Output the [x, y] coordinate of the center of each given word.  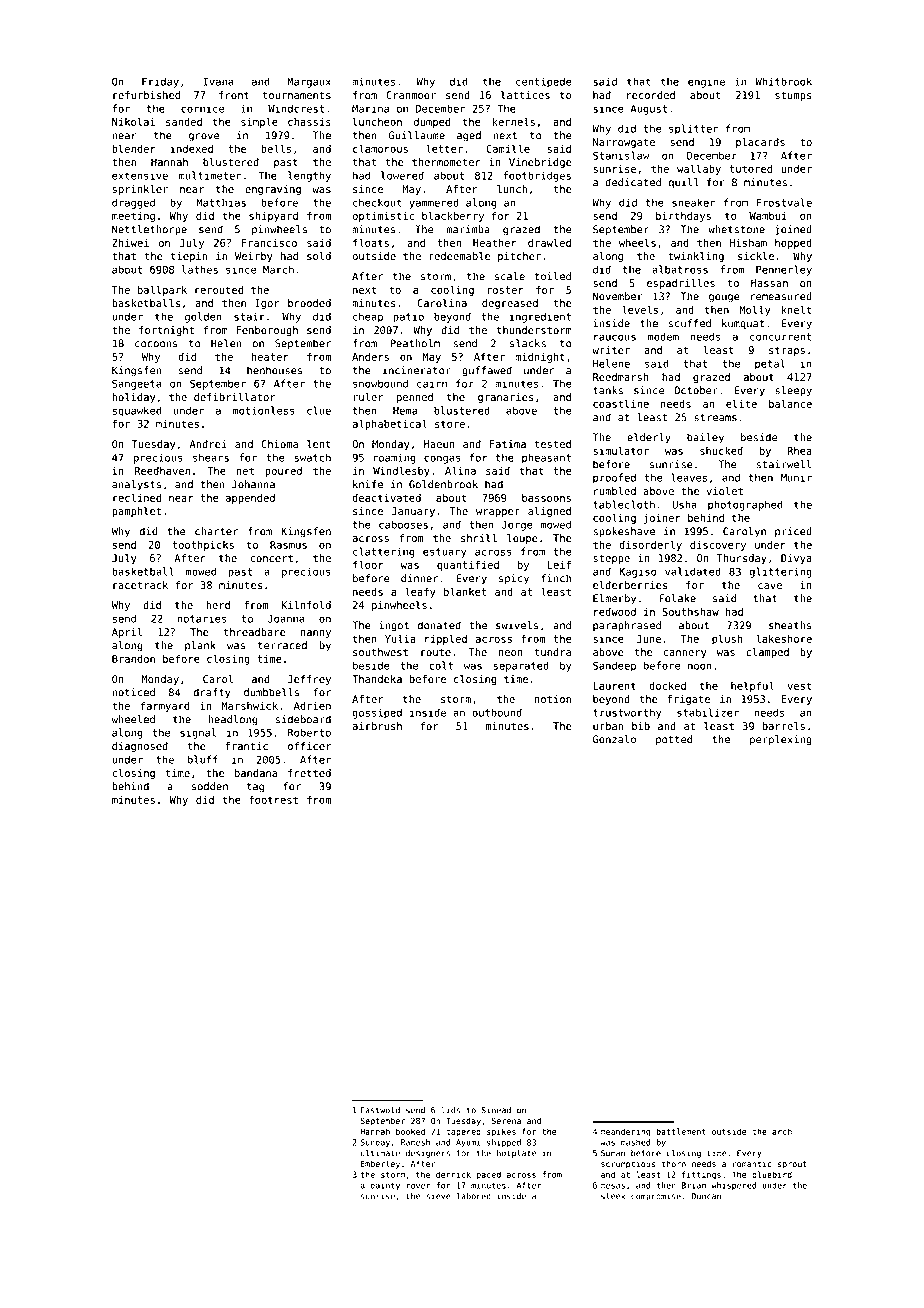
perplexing [781, 740]
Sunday [375, 1143]
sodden [210, 786]
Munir [796, 477]
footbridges [537, 176]
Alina [460, 470]
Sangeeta [137, 384]
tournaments [297, 95]
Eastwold [380, 1110]
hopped [793, 244]
